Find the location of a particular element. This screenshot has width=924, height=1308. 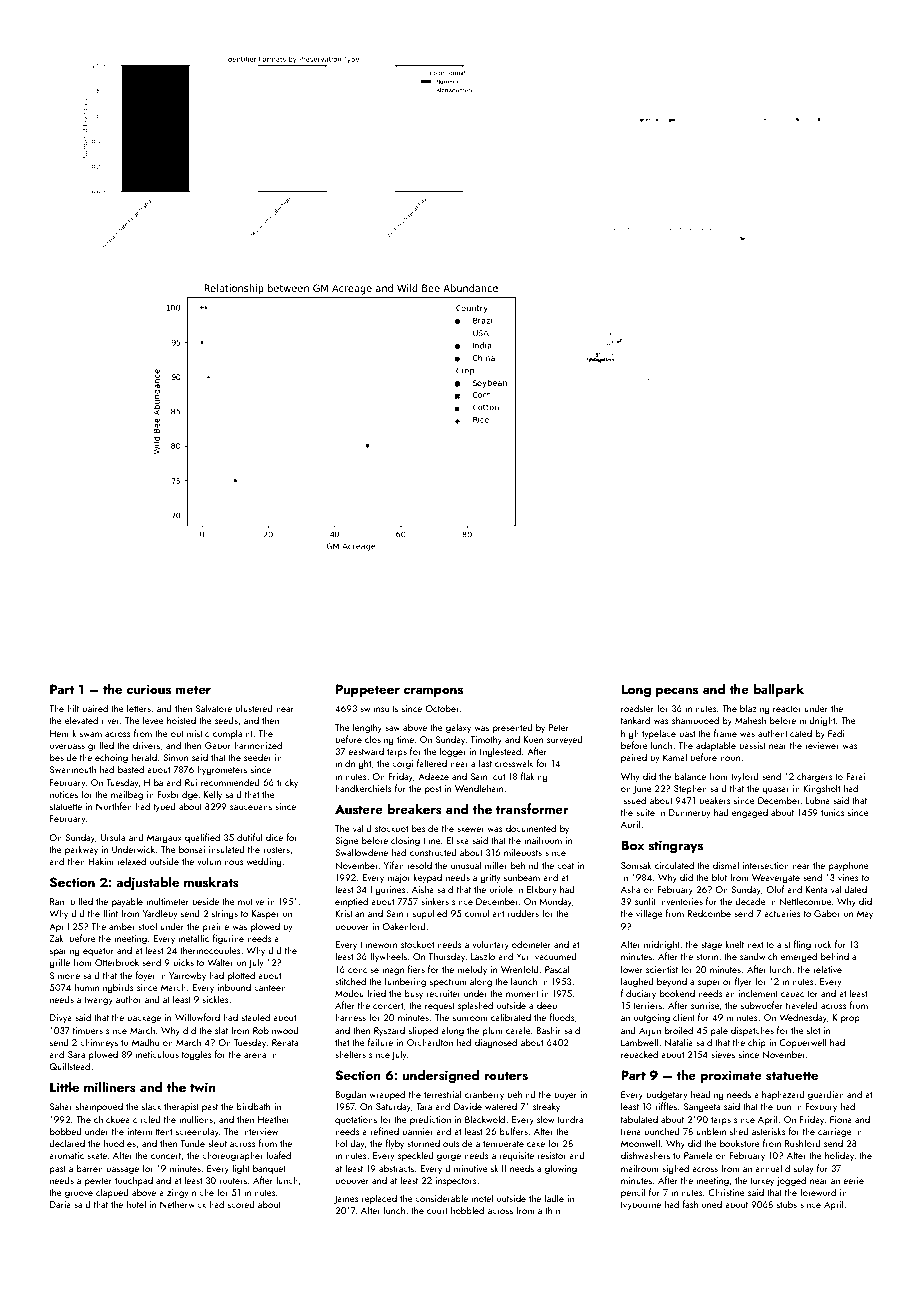

Puppeteer is located at coordinates (368, 690).
